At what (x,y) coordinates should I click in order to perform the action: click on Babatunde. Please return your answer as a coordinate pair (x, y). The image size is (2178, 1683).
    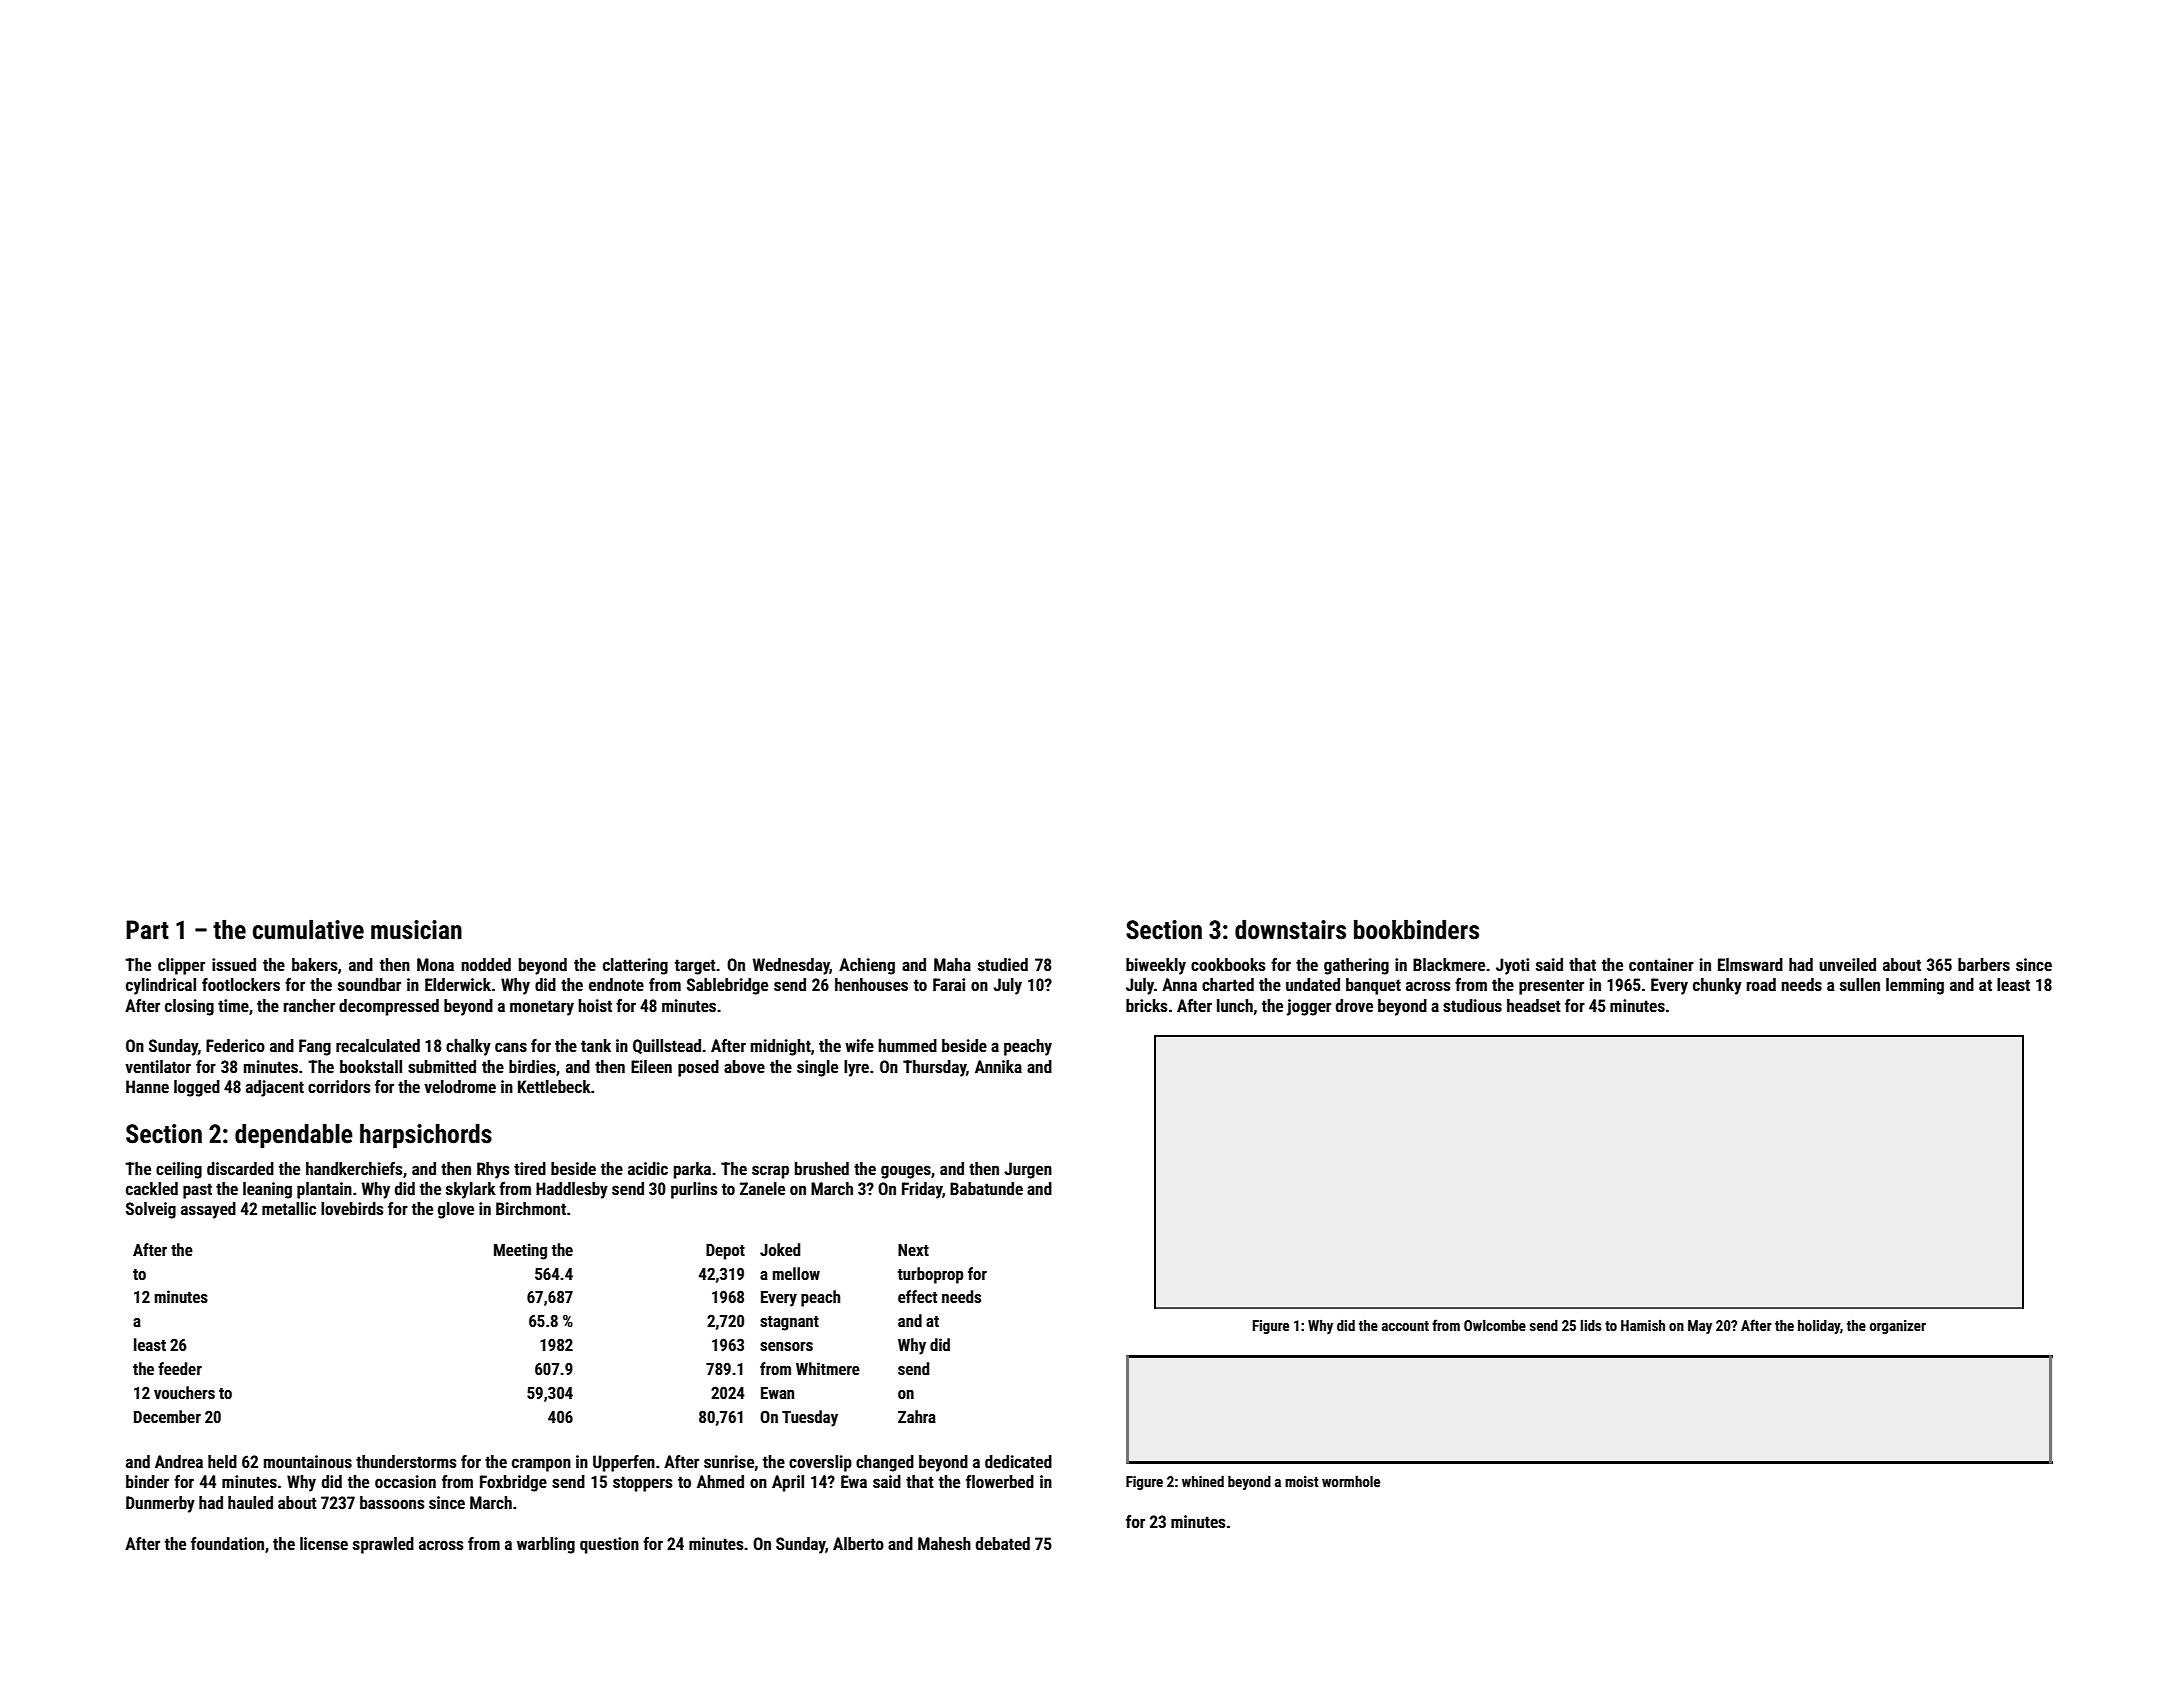
    Looking at the image, I should click on (986, 1188).
